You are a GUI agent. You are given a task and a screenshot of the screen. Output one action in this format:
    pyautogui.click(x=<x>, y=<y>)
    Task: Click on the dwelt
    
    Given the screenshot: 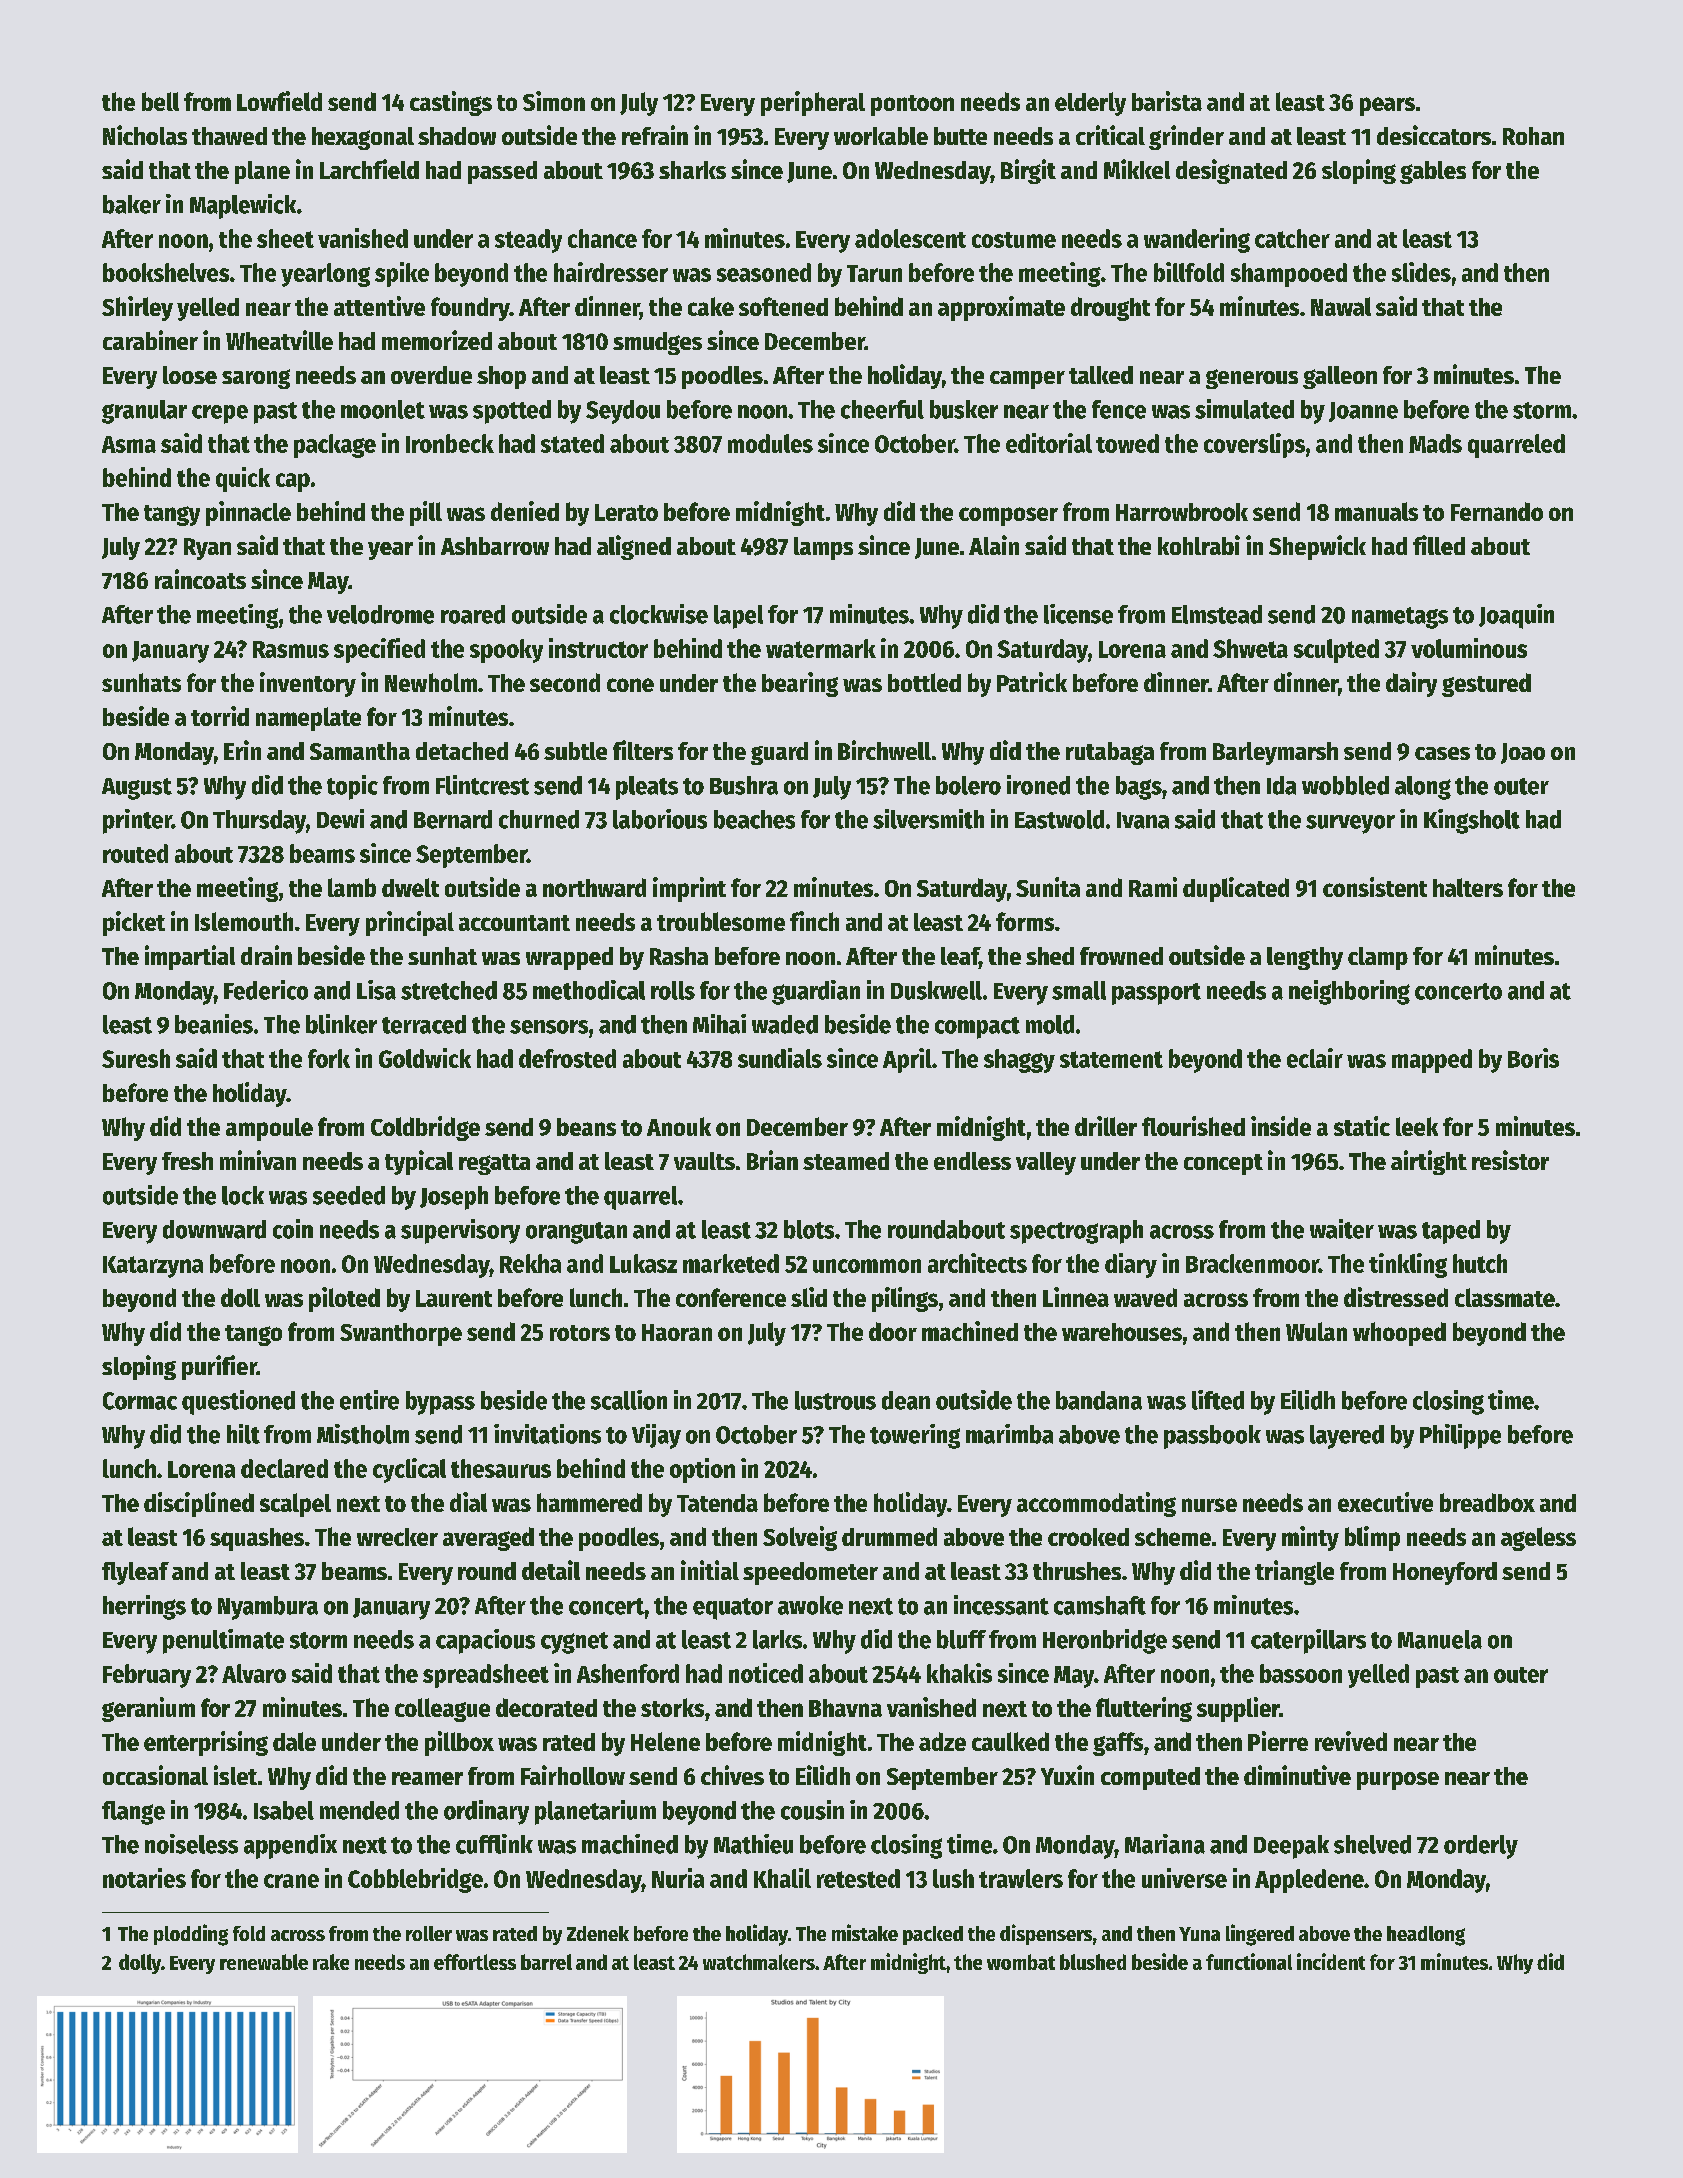 What is the action you would take?
    pyautogui.click(x=410, y=887)
